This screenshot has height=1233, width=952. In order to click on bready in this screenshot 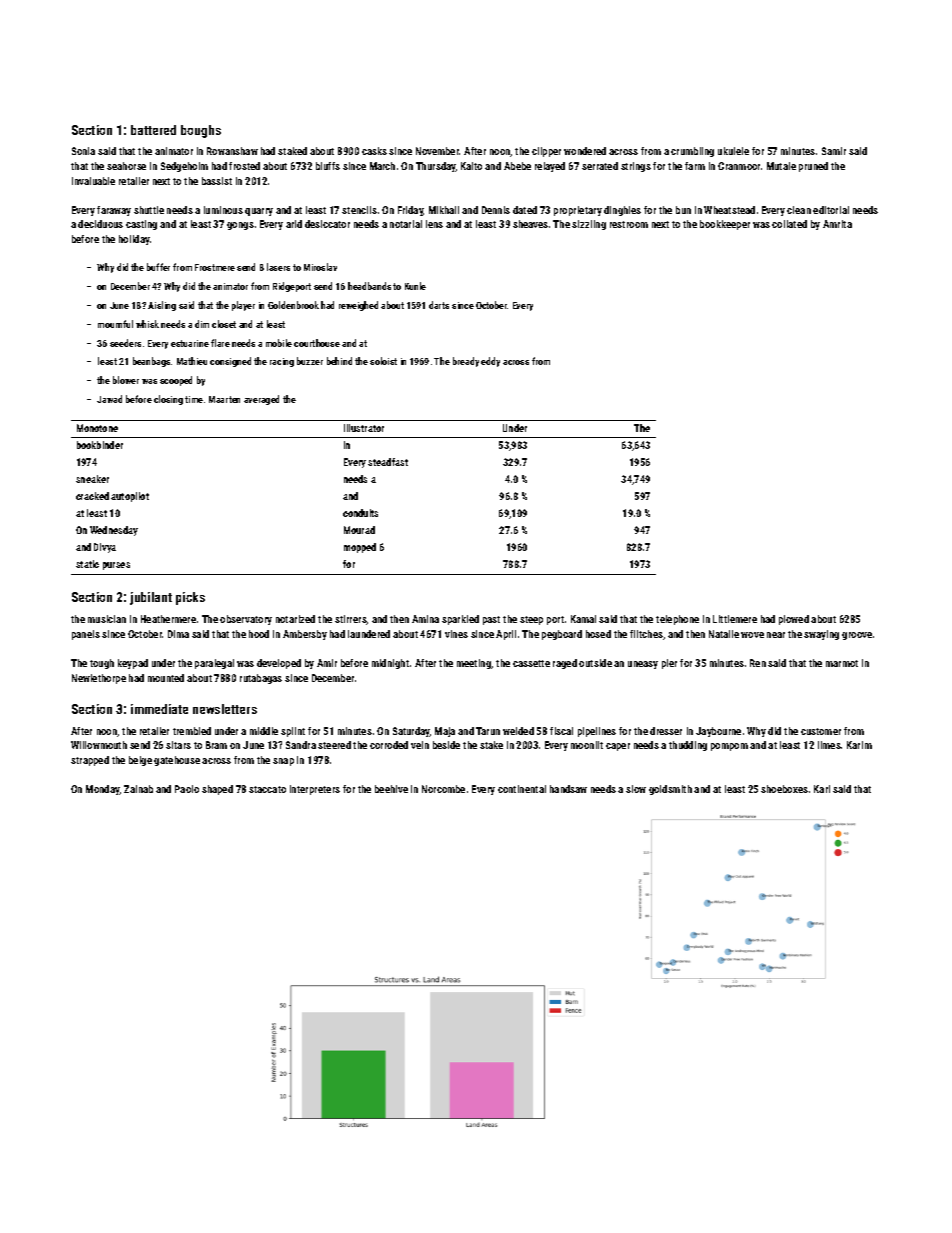, I will do `click(466, 362)`.
